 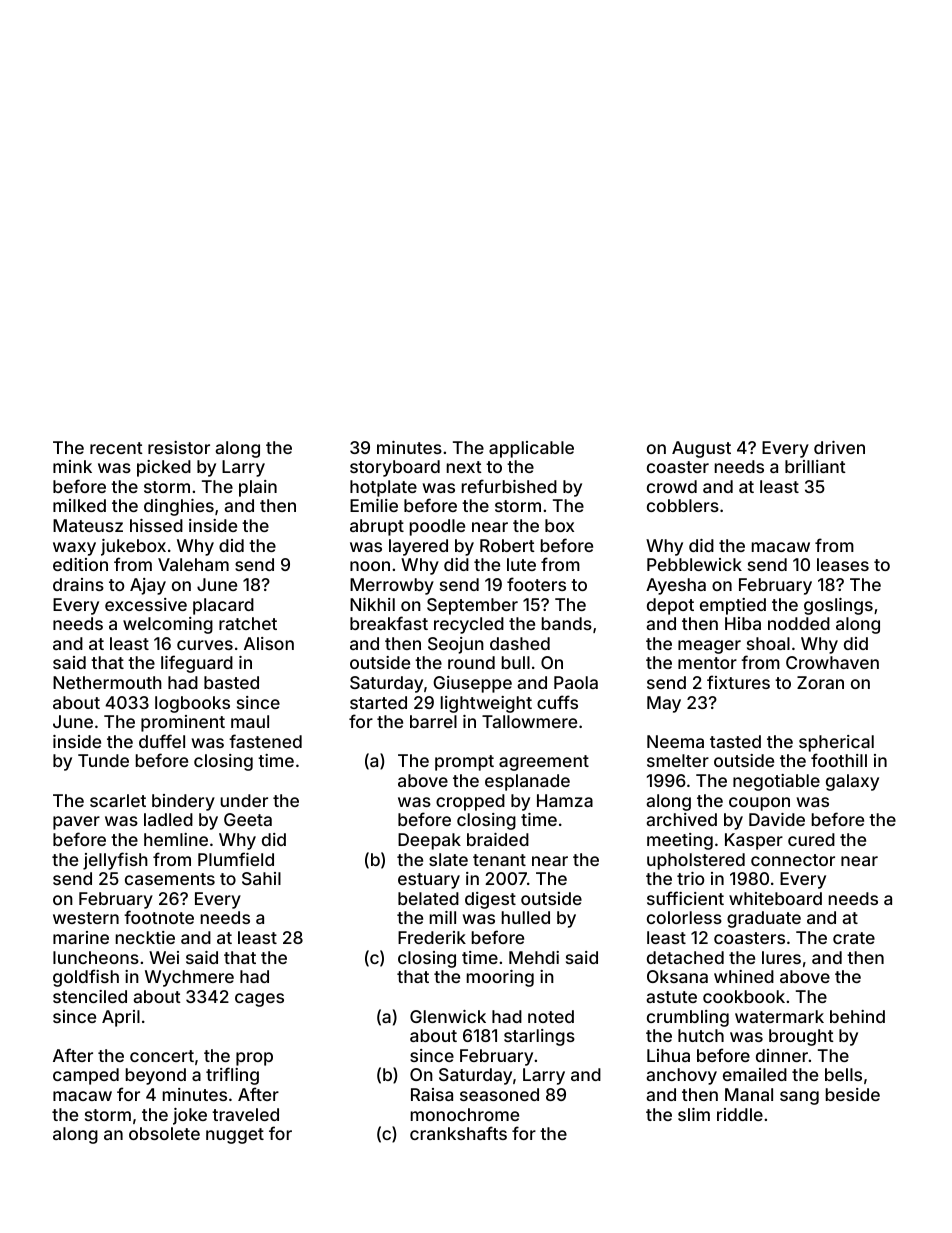 I want to click on starlings, so click(x=539, y=1037).
